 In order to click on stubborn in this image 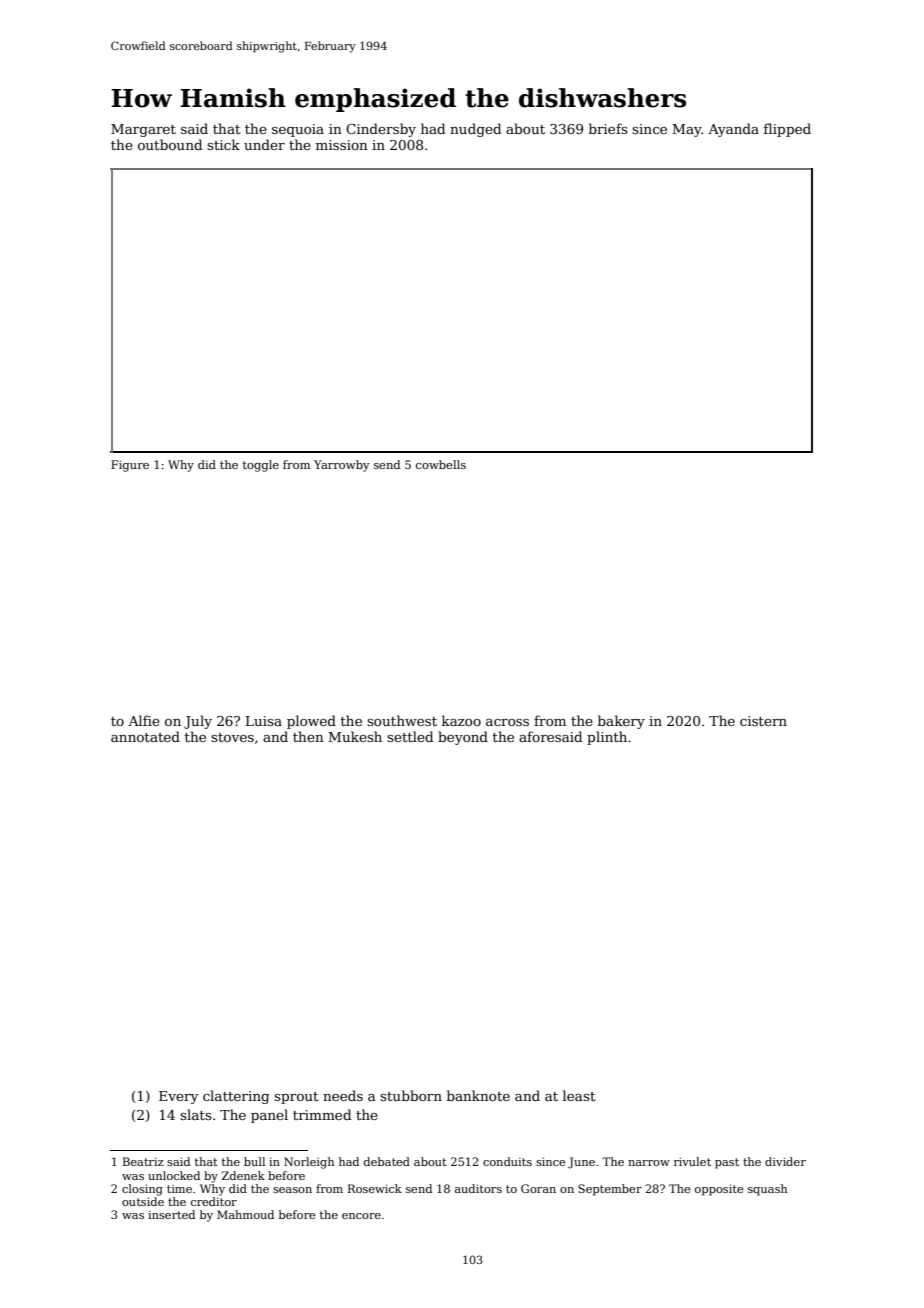, I will do `click(411, 1095)`.
